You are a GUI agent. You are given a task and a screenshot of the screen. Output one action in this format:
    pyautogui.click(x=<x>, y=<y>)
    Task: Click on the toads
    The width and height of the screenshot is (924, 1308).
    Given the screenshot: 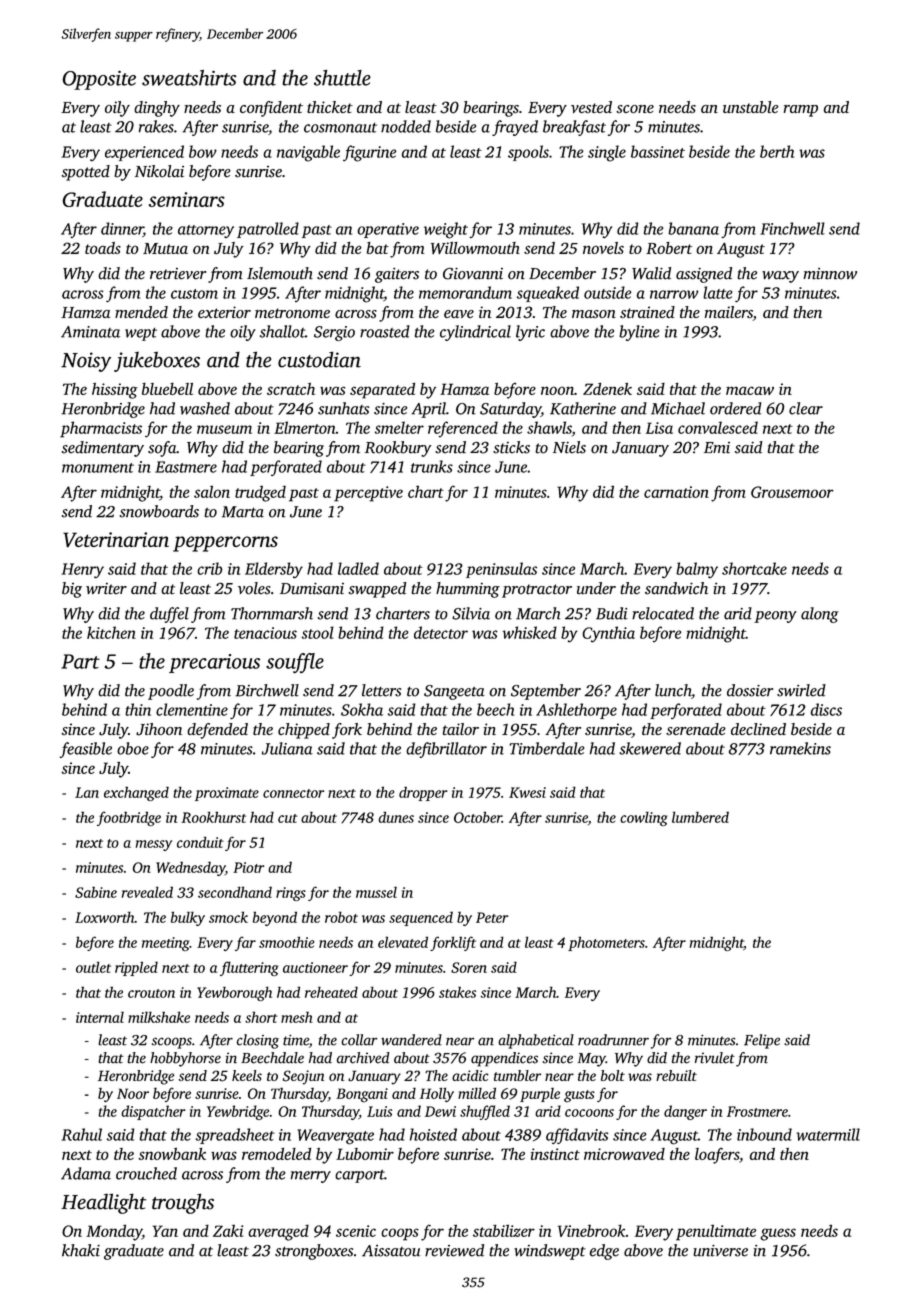 What is the action you would take?
    pyautogui.click(x=103, y=248)
